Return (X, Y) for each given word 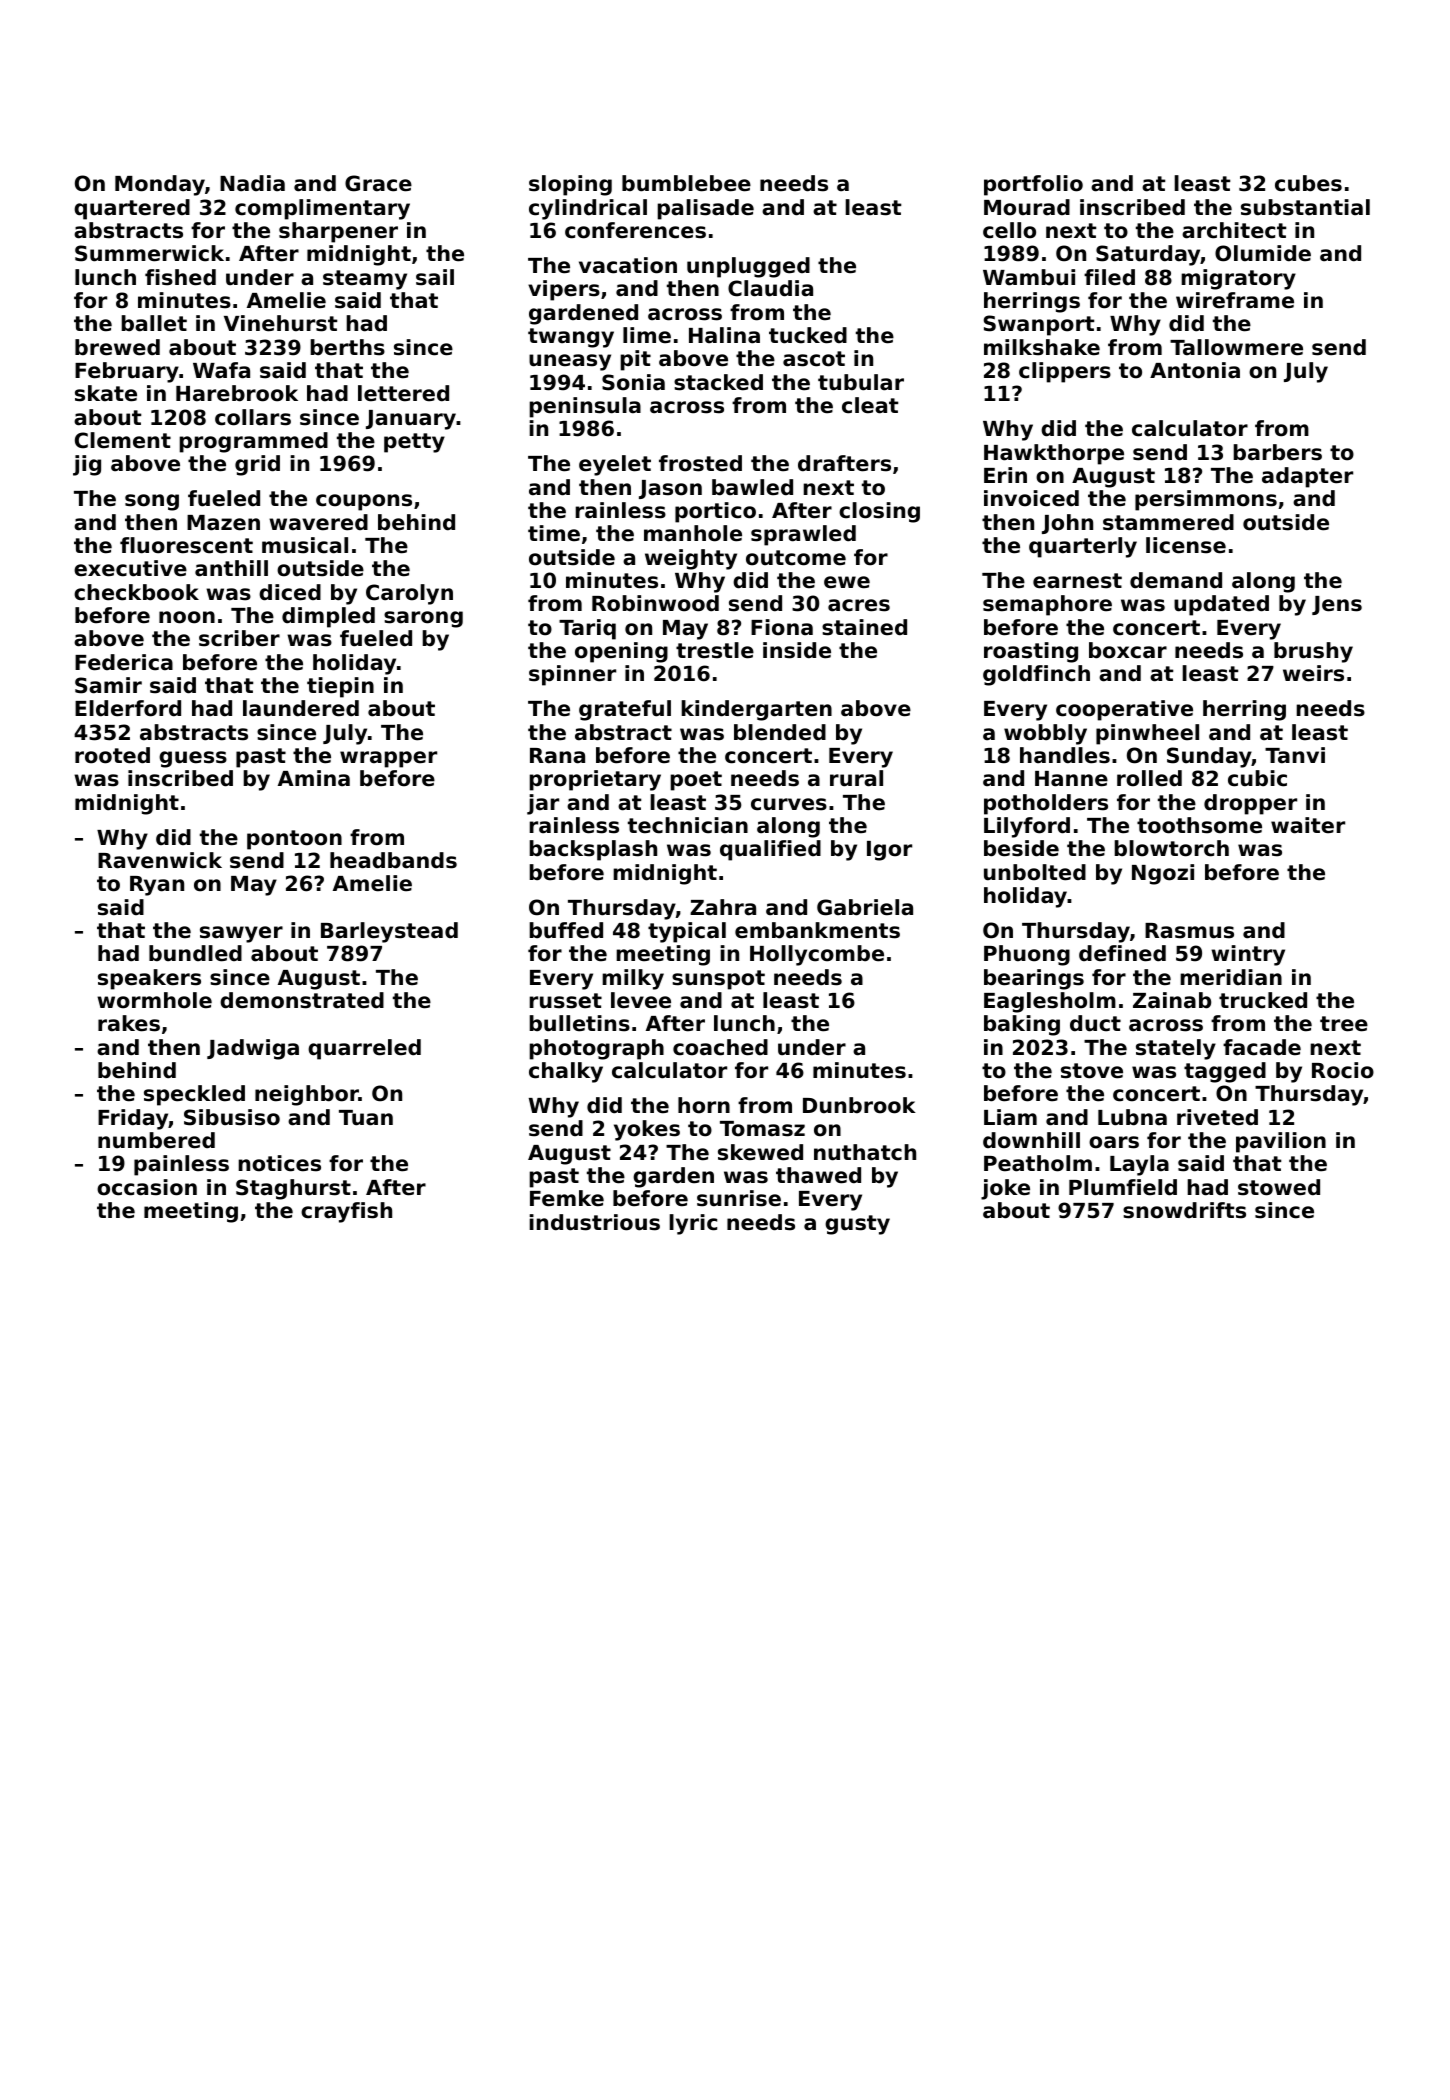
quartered (132, 209)
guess (193, 759)
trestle (715, 650)
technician (688, 825)
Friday (133, 1119)
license (1186, 545)
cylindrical (588, 209)
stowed (1279, 1187)
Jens (1337, 605)
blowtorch (1171, 848)
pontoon (294, 840)
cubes (1308, 183)
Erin (1005, 475)
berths (347, 347)
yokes (647, 1130)
